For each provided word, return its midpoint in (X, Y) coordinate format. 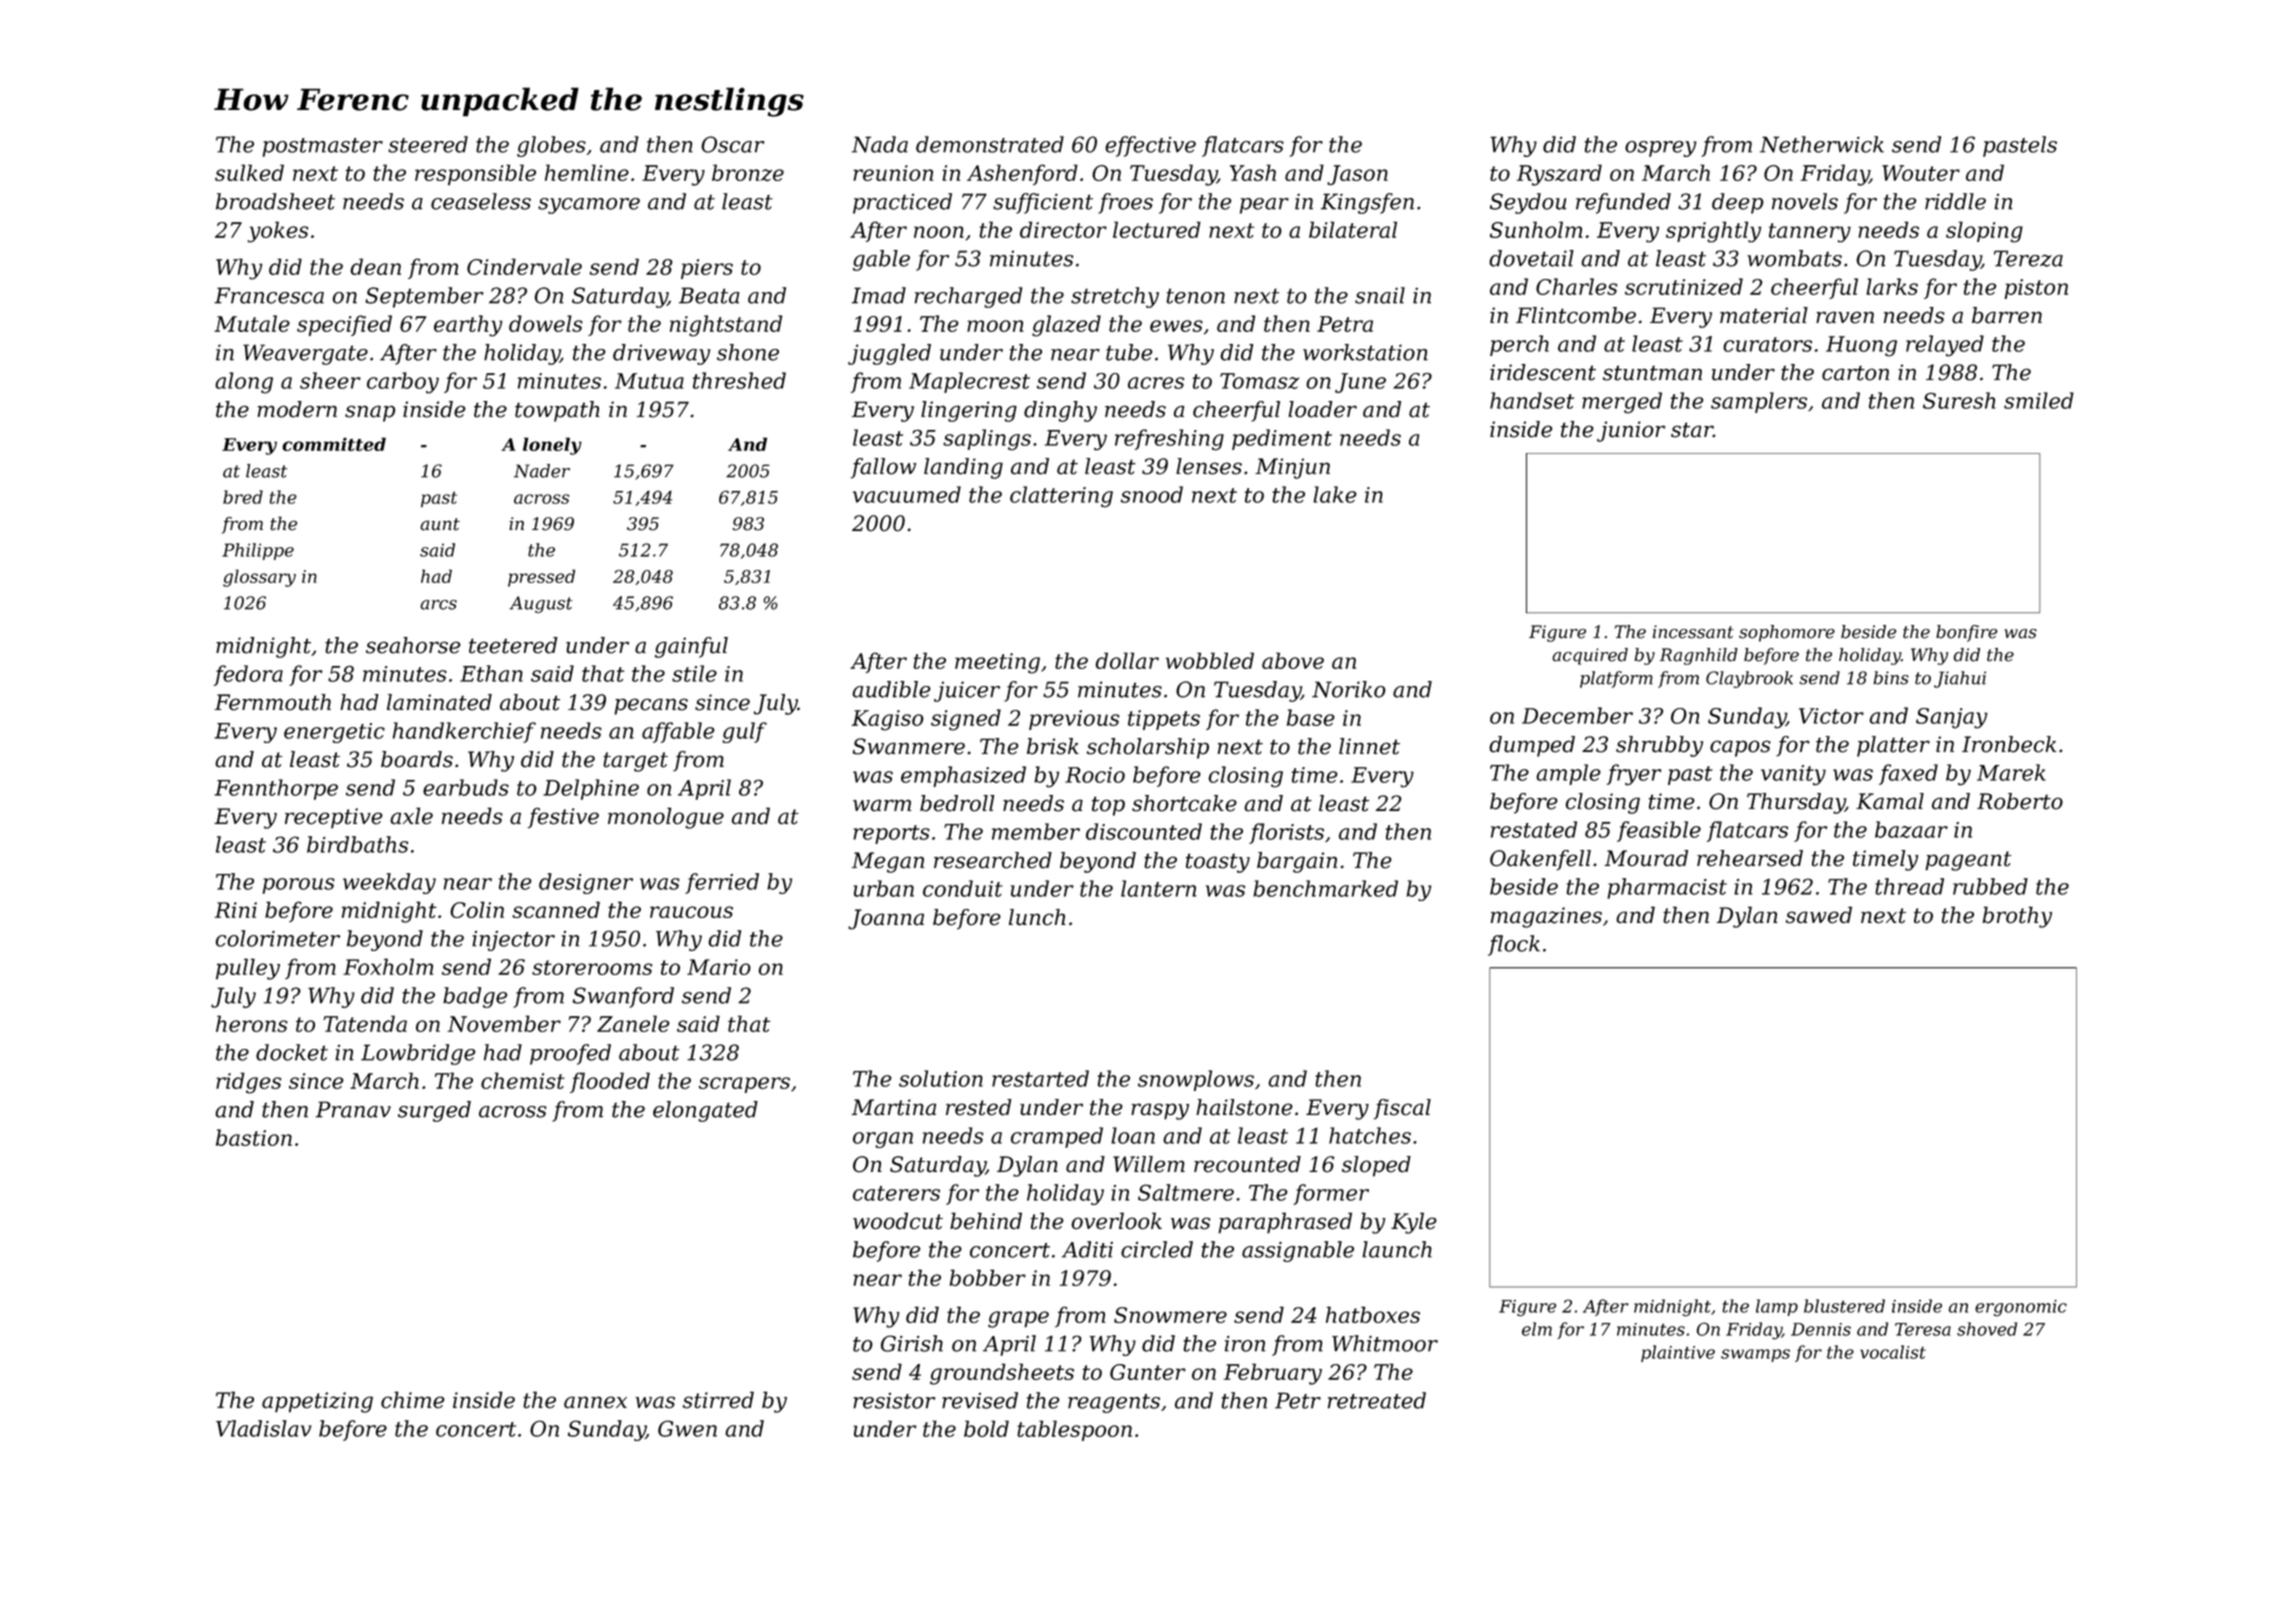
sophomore (1787, 633)
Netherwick (1822, 144)
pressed (541, 578)
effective (1150, 146)
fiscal (1402, 1109)
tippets (1164, 720)
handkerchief (464, 732)
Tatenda (365, 1023)
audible (891, 689)
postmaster (323, 147)
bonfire (1966, 633)
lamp (1777, 1307)
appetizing (317, 1402)
